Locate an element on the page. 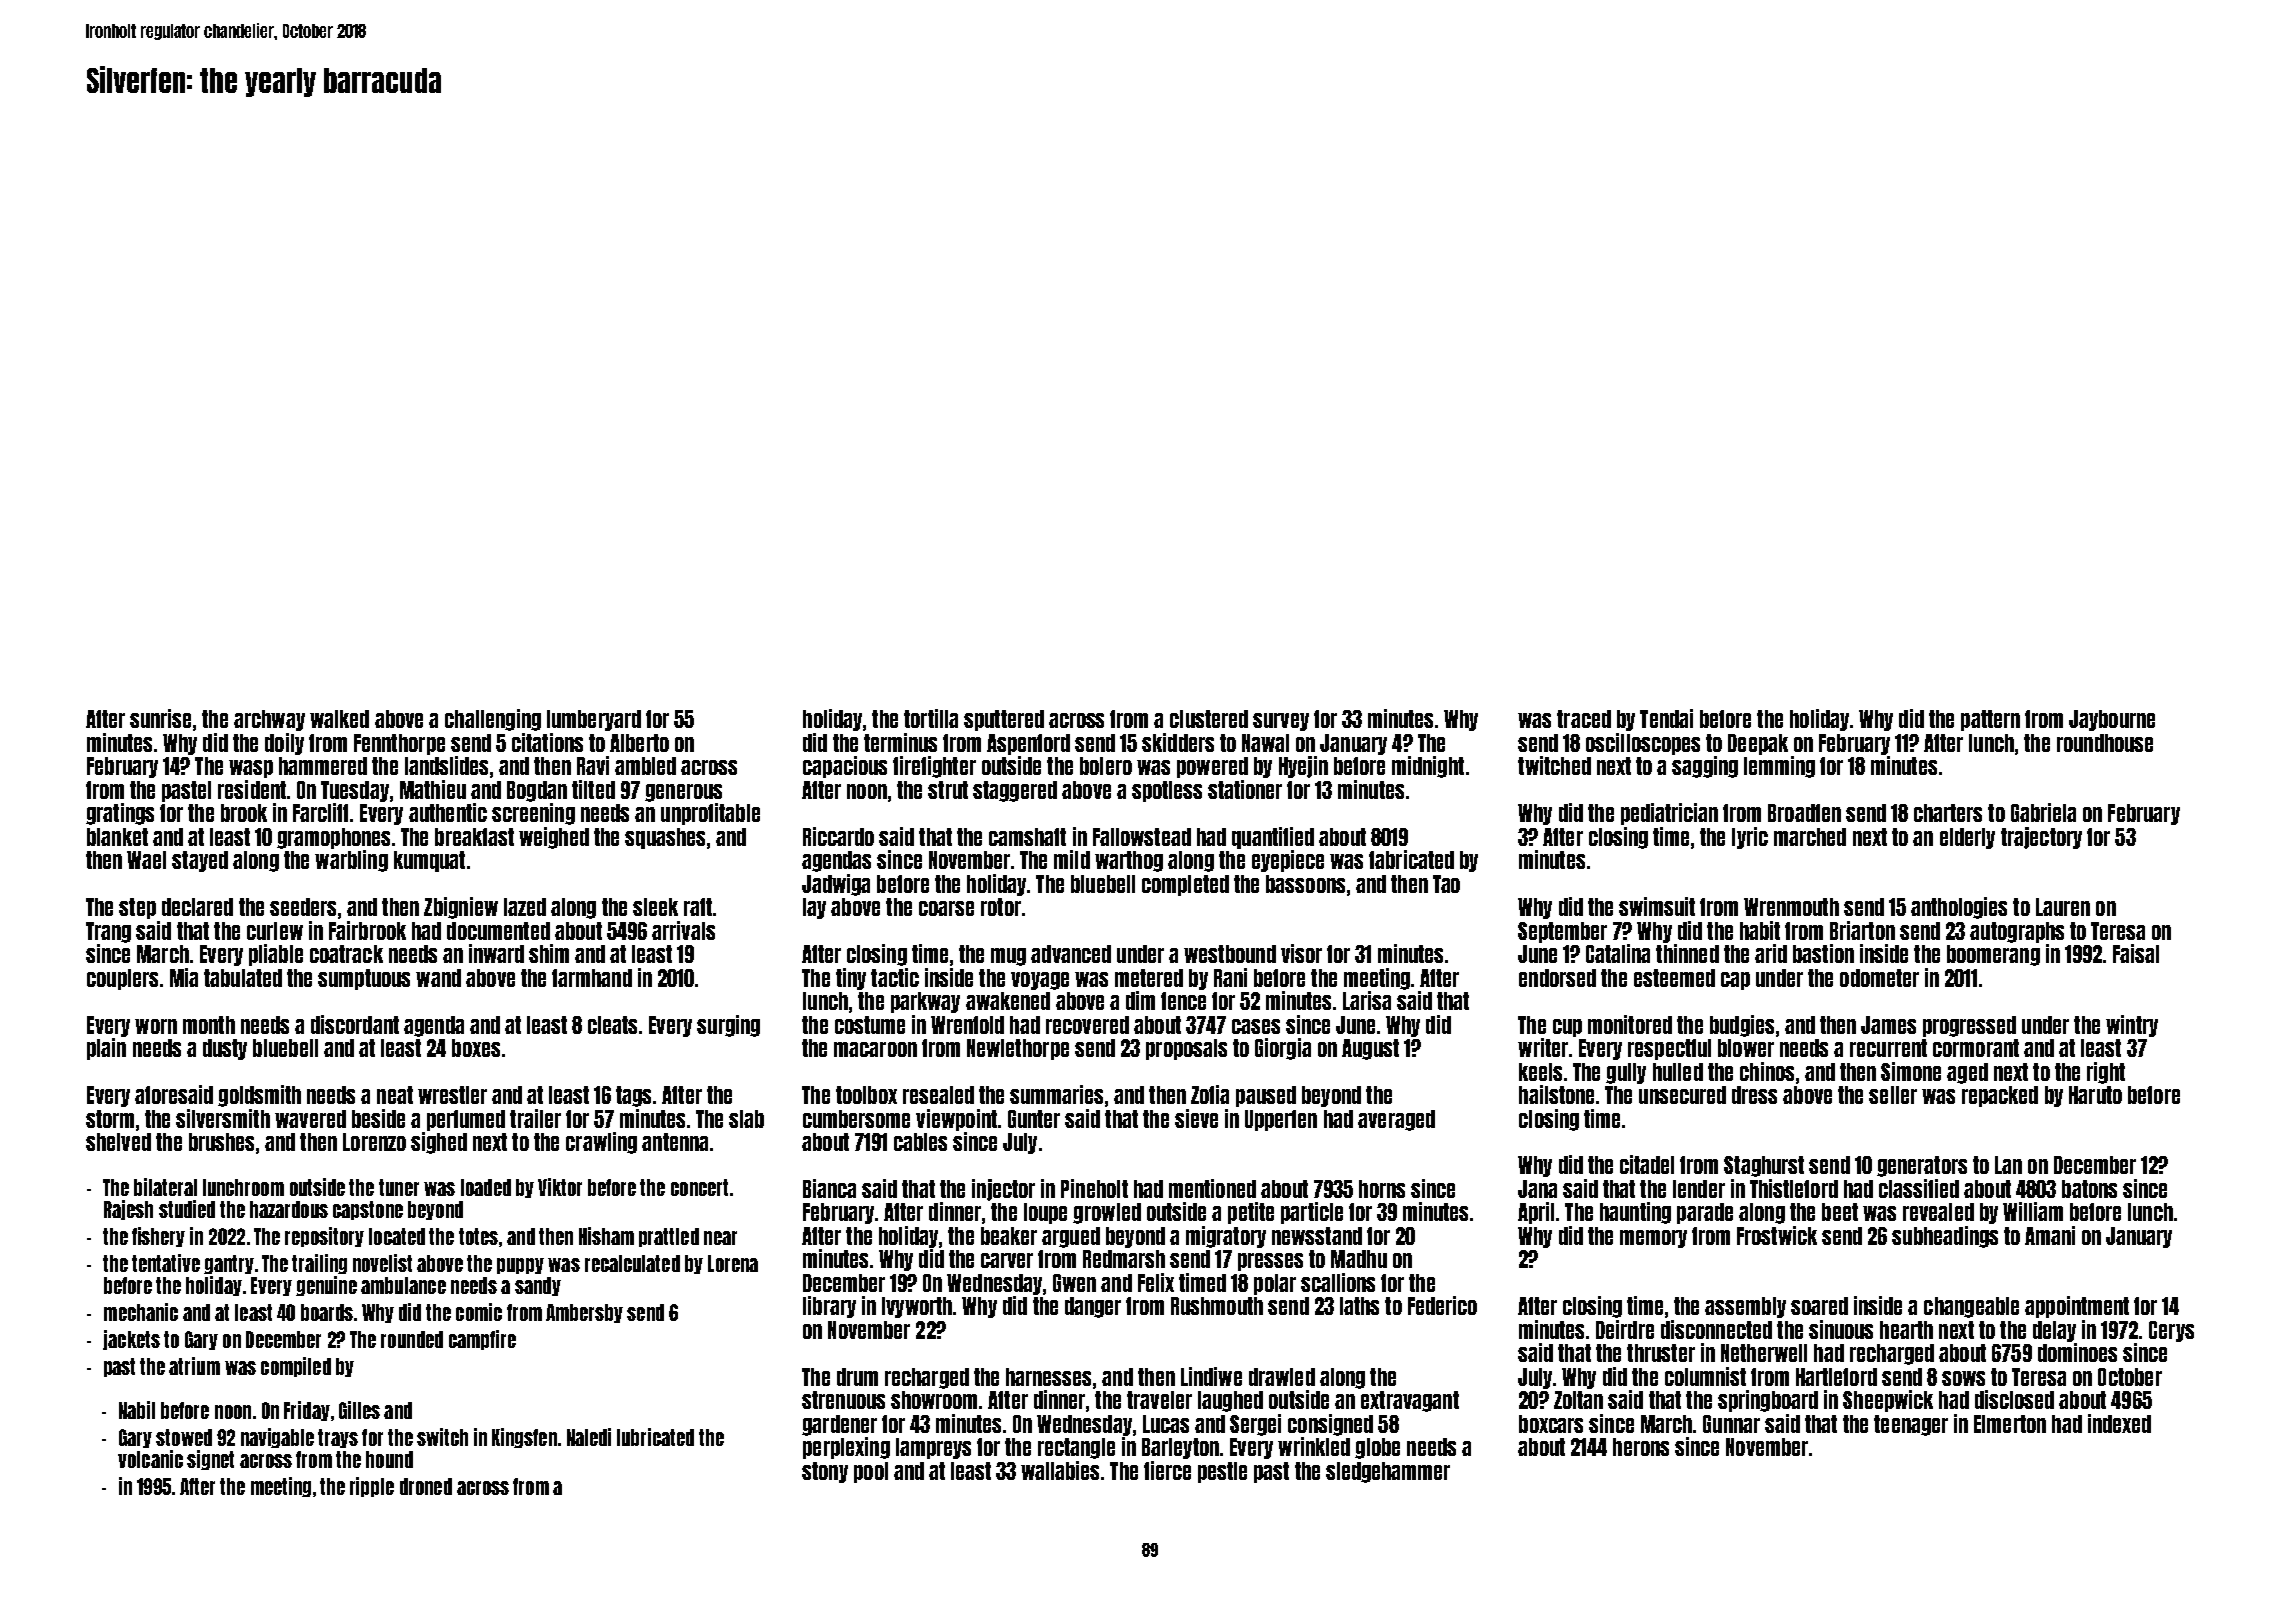 This image has width=2283, height=1614. Gilles is located at coordinates (359, 1410).
